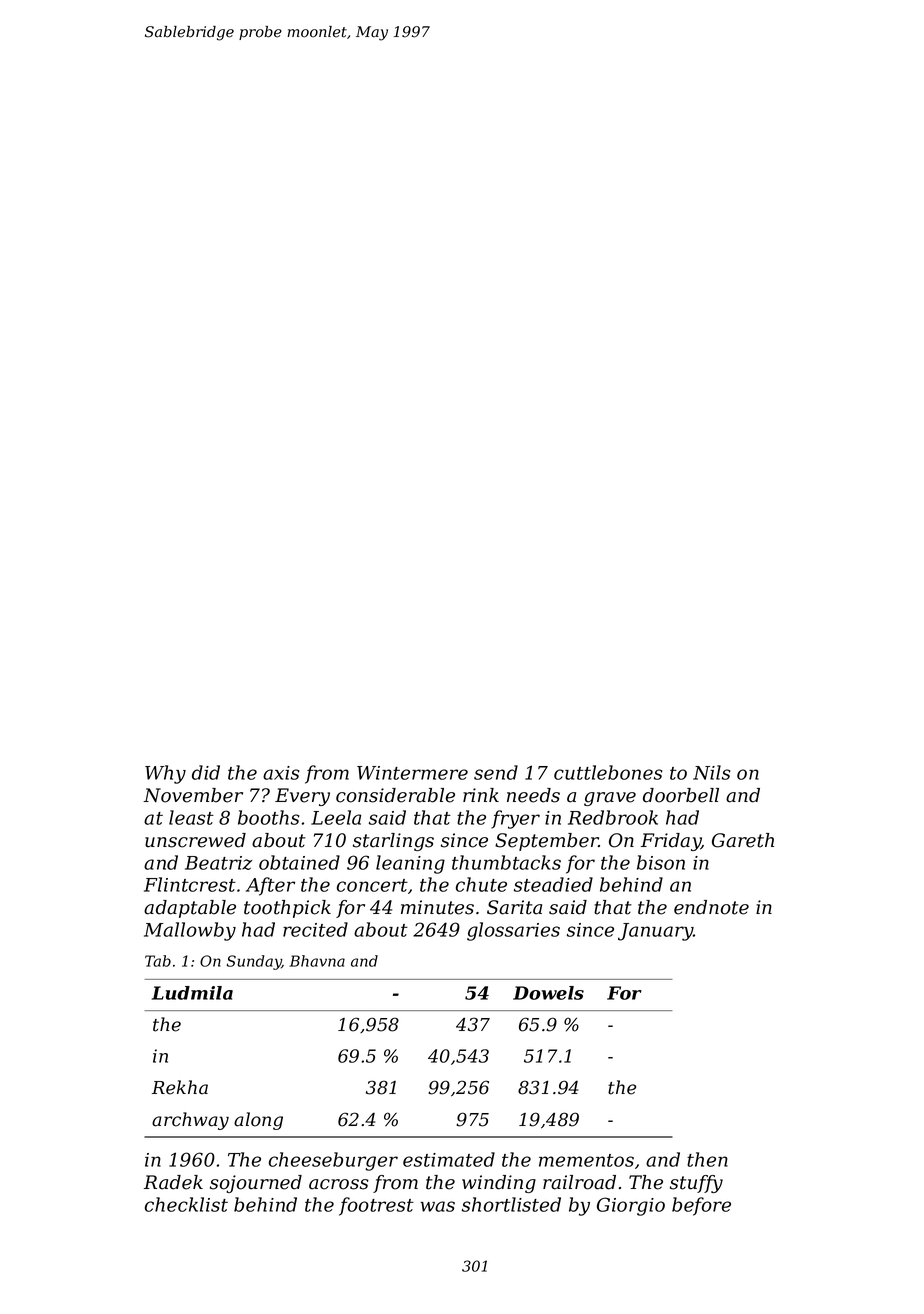 The height and width of the screenshot is (1314, 924). What do you see at coordinates (586, 1160) in the screenshot?
I see `mementos` at bounding box center [586, 1160].
